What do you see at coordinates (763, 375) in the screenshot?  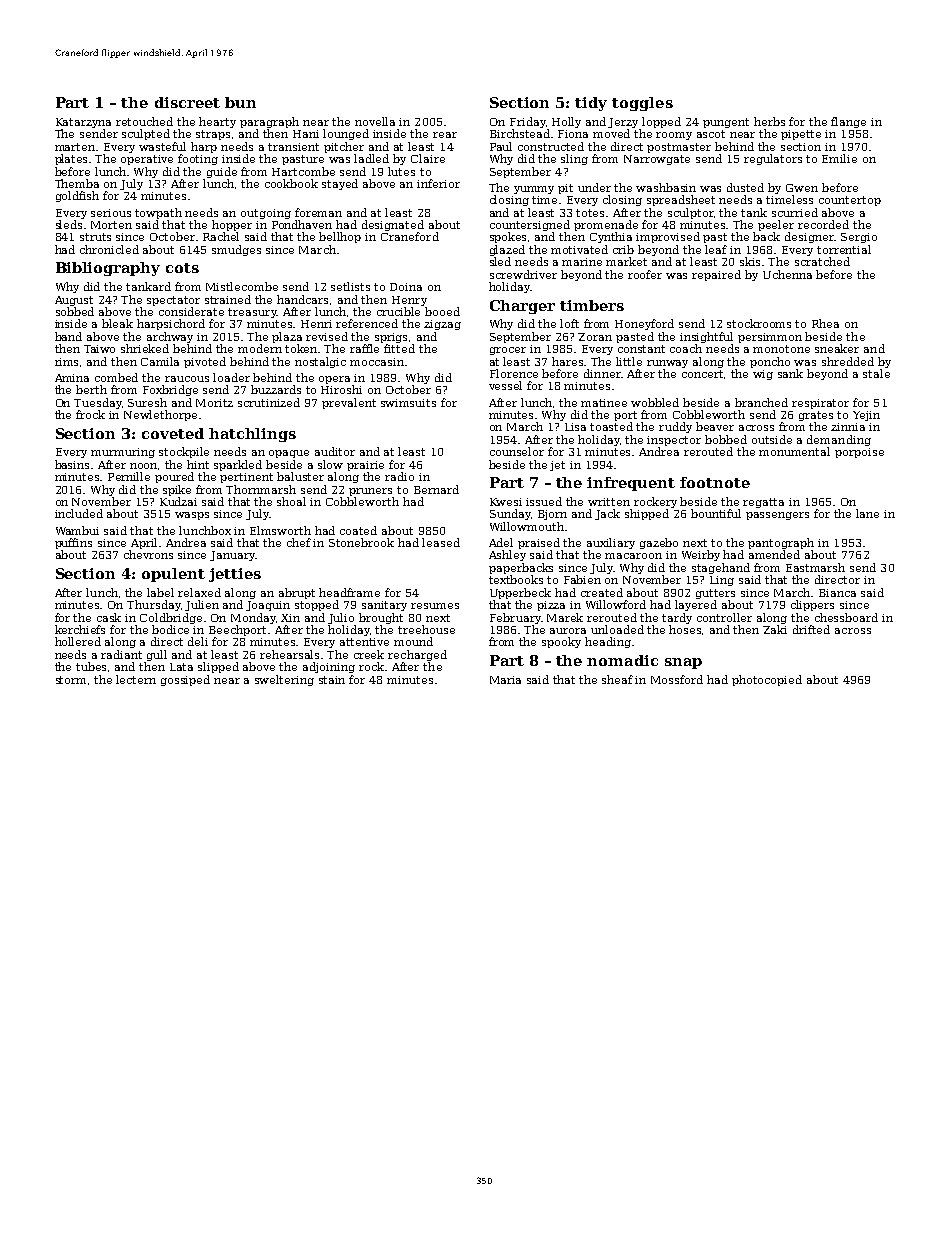 I see `wig` at bounding box center [763, 375].
